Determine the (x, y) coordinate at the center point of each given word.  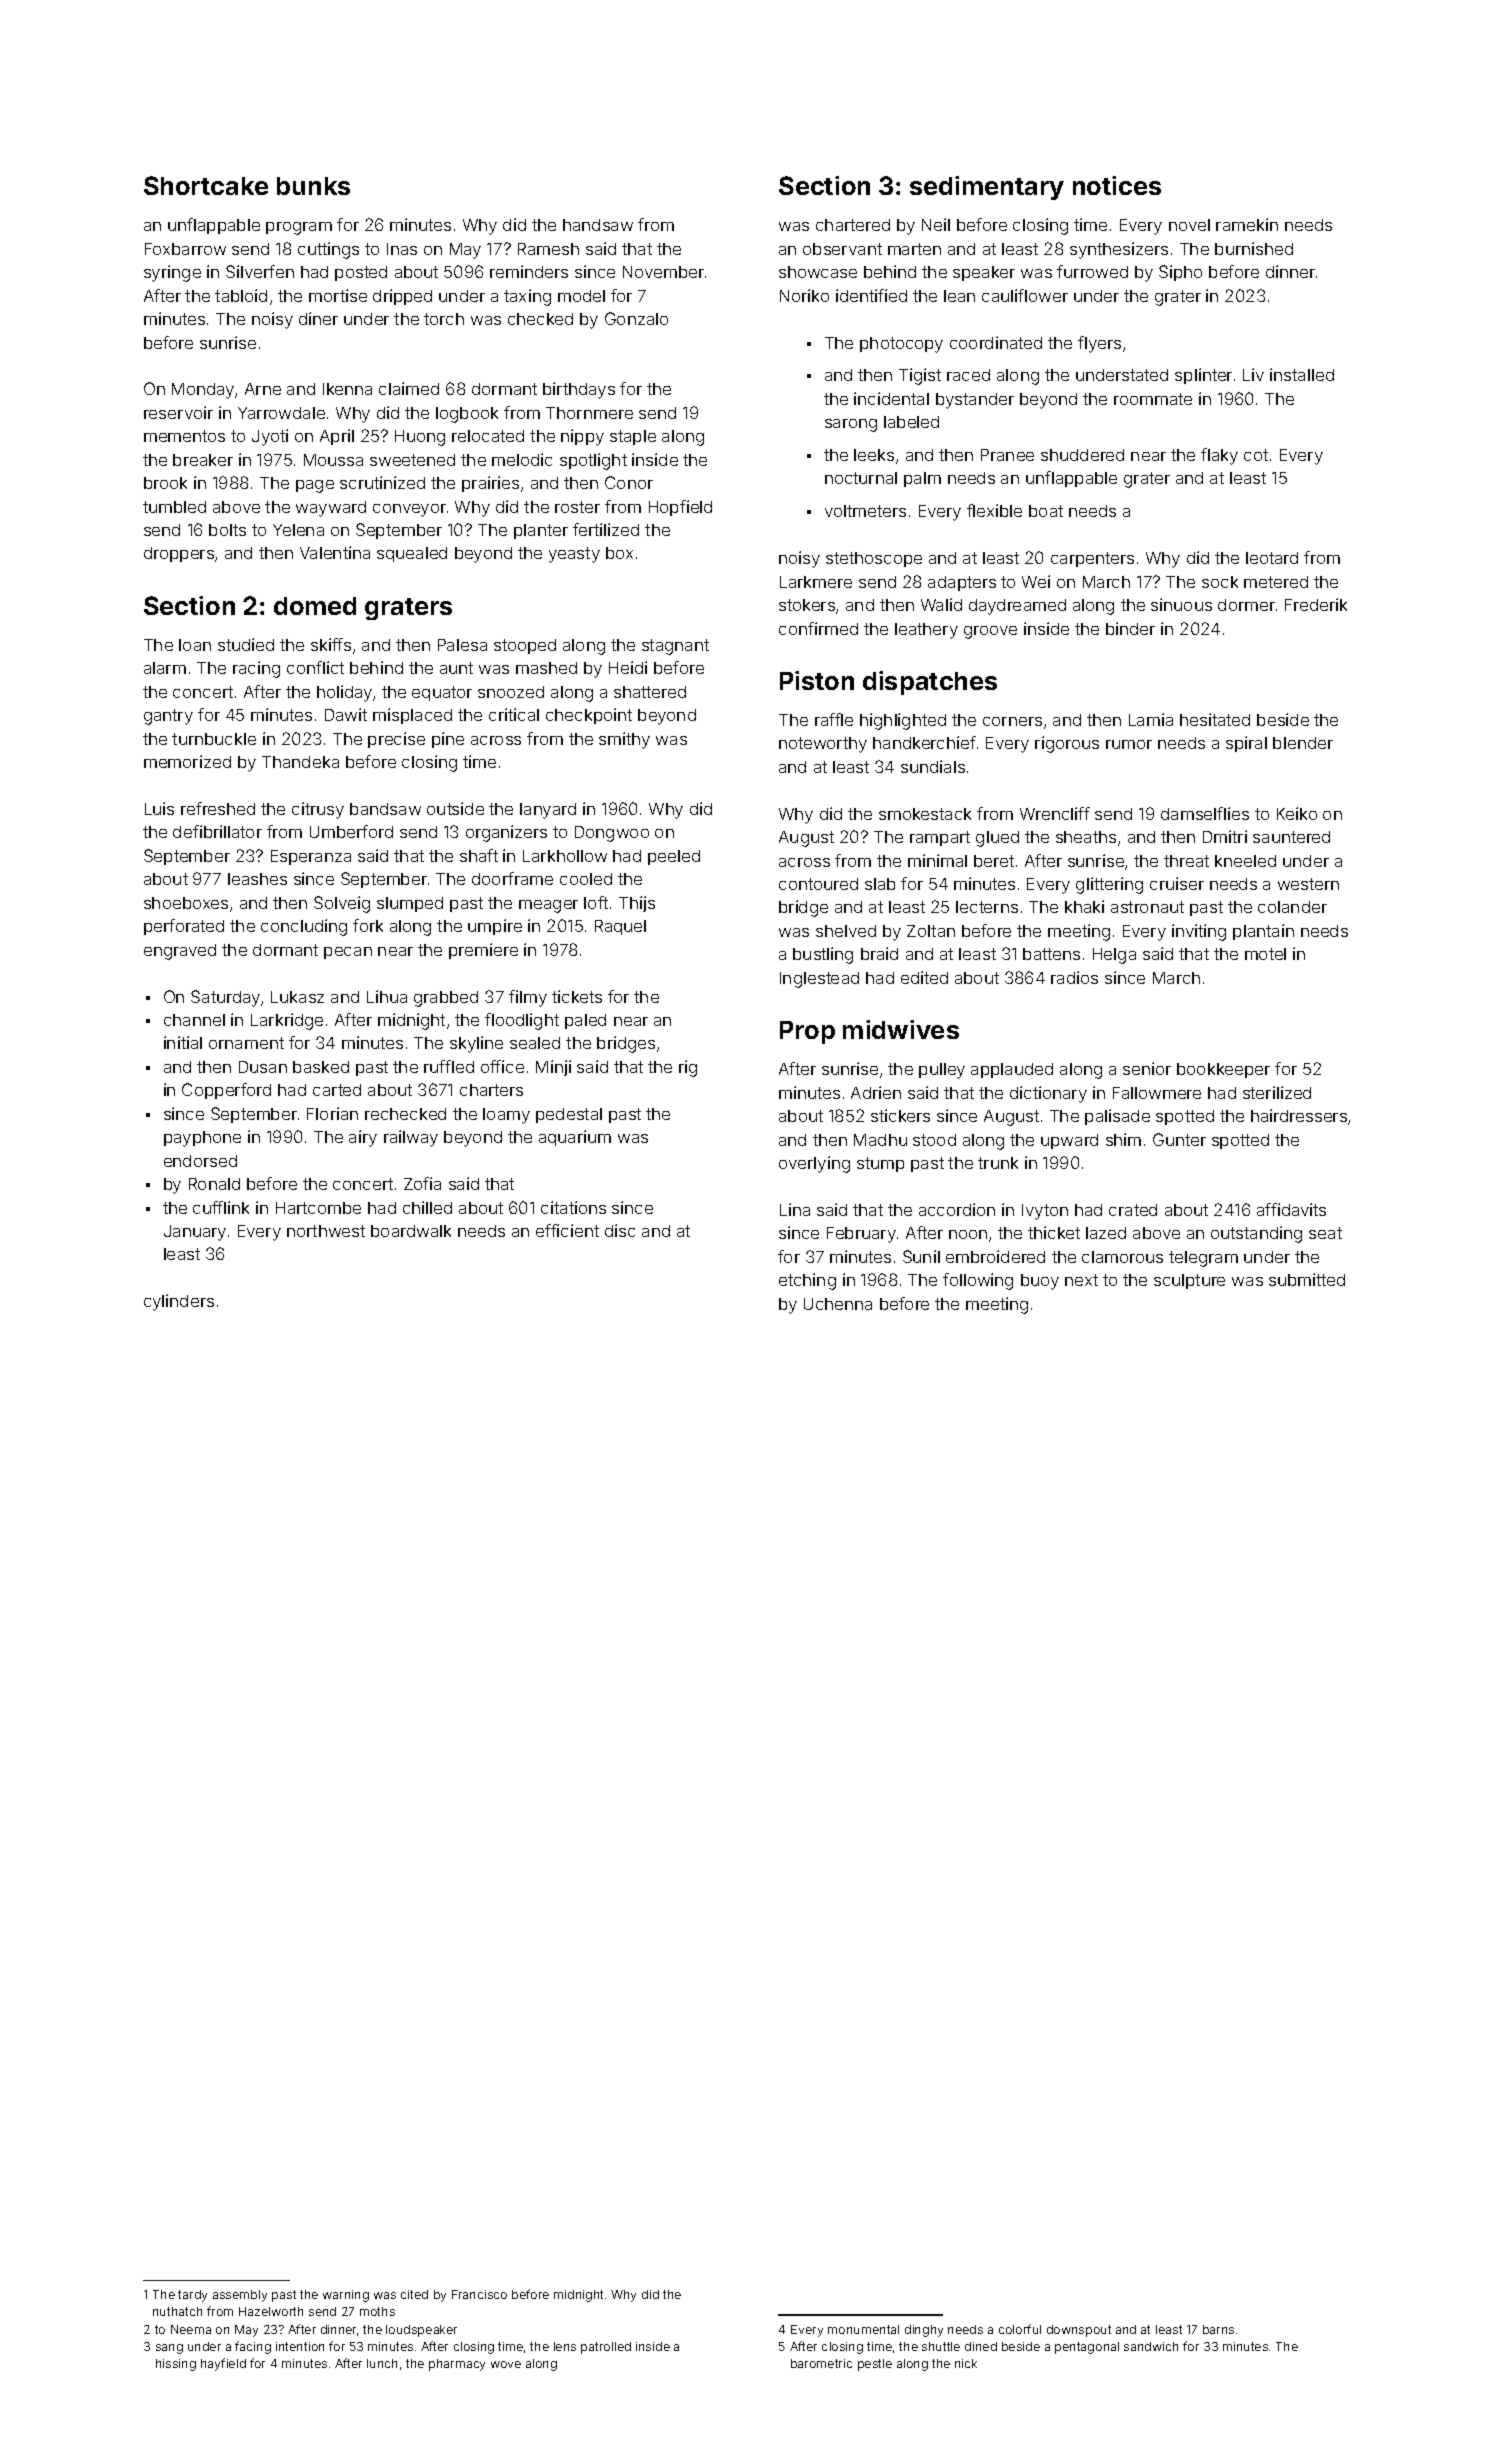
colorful (1020, 2329)
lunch (382, 2363)
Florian (332, 1113)
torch (444, 319)
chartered (853, 225)
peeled (674, 857)
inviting (1199, 932)
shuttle (941, 2346)
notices (1117, 185)
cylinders (179, 1302)
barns (1218, 2329)
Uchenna (838, 1304)
